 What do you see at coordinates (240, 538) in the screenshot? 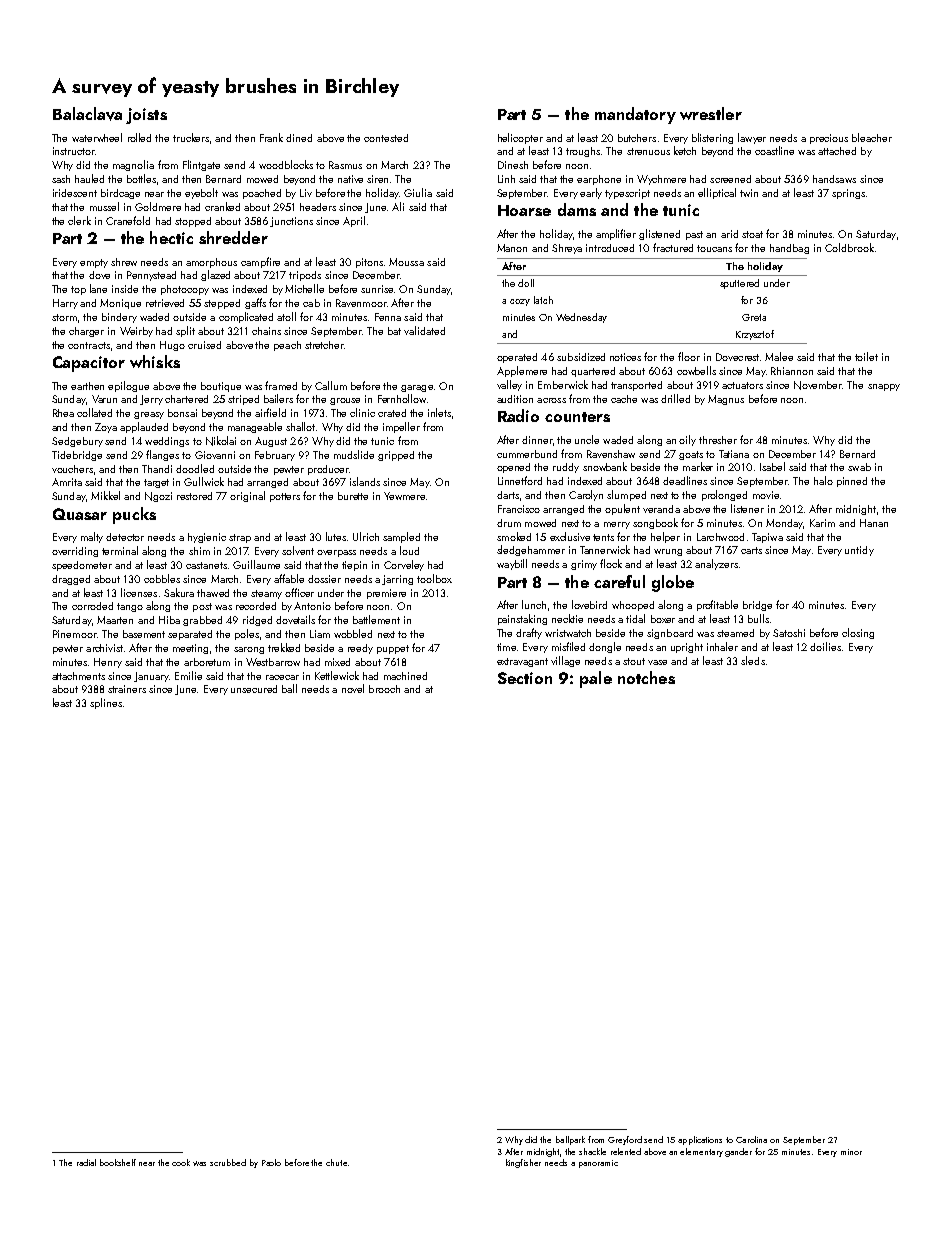
I see `strap` at bounding box center [240, 538].
